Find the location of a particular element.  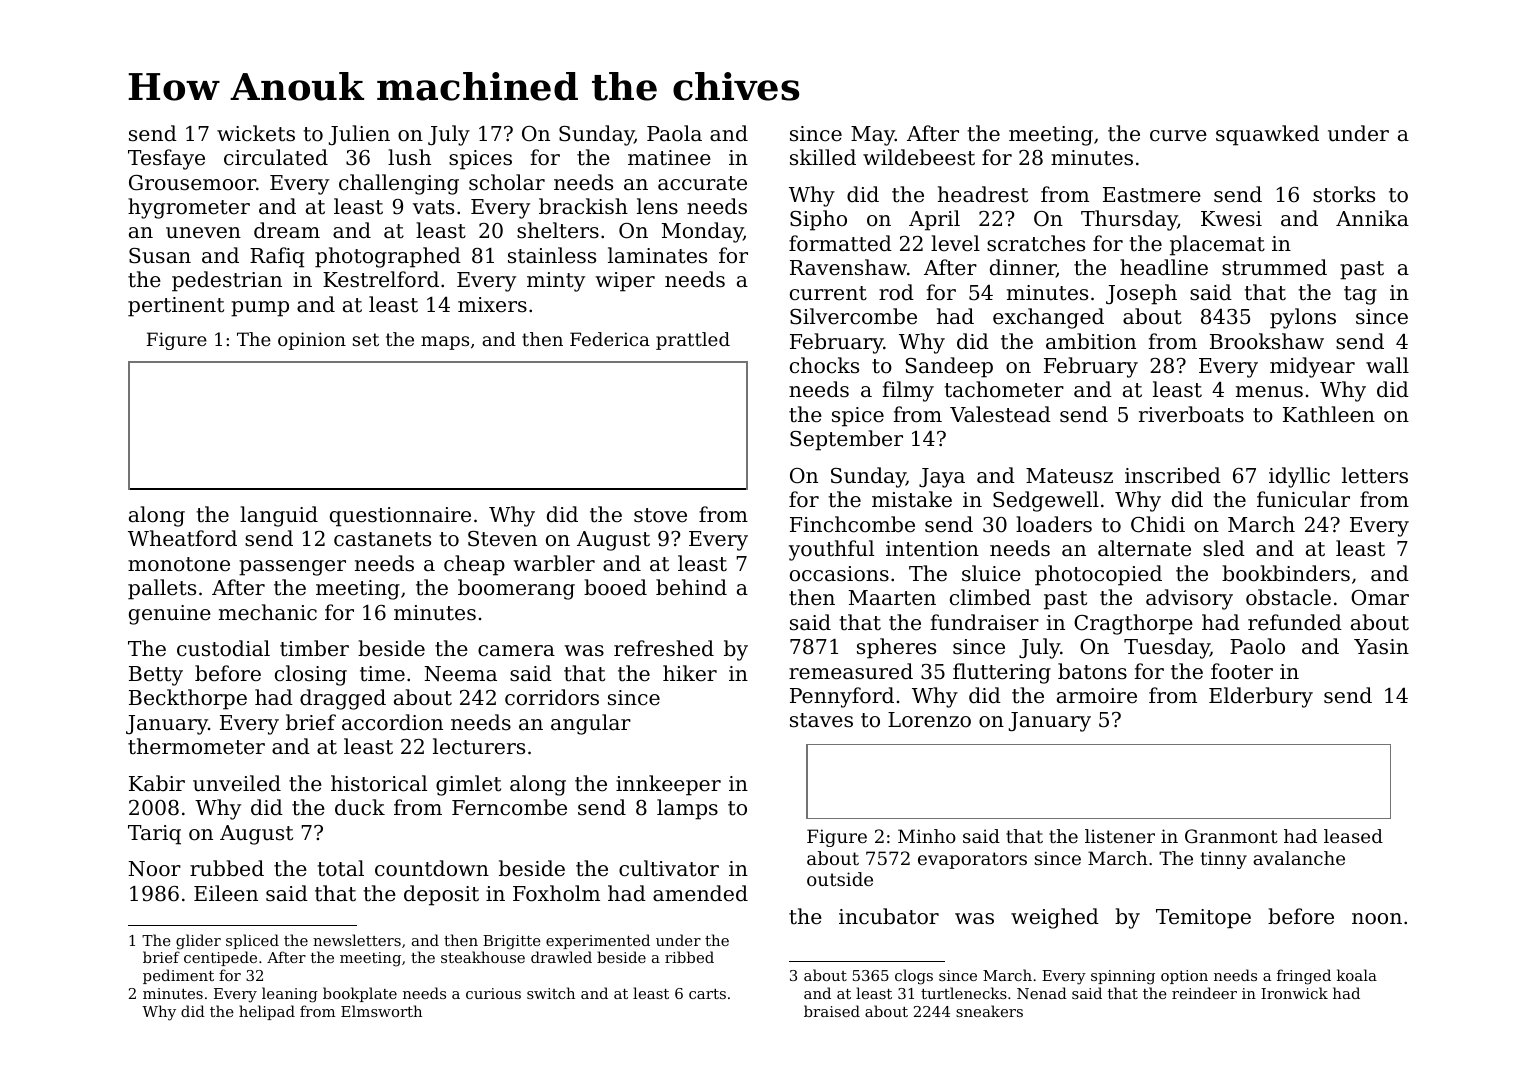

Annika is located at coordinates (1372, 218).
